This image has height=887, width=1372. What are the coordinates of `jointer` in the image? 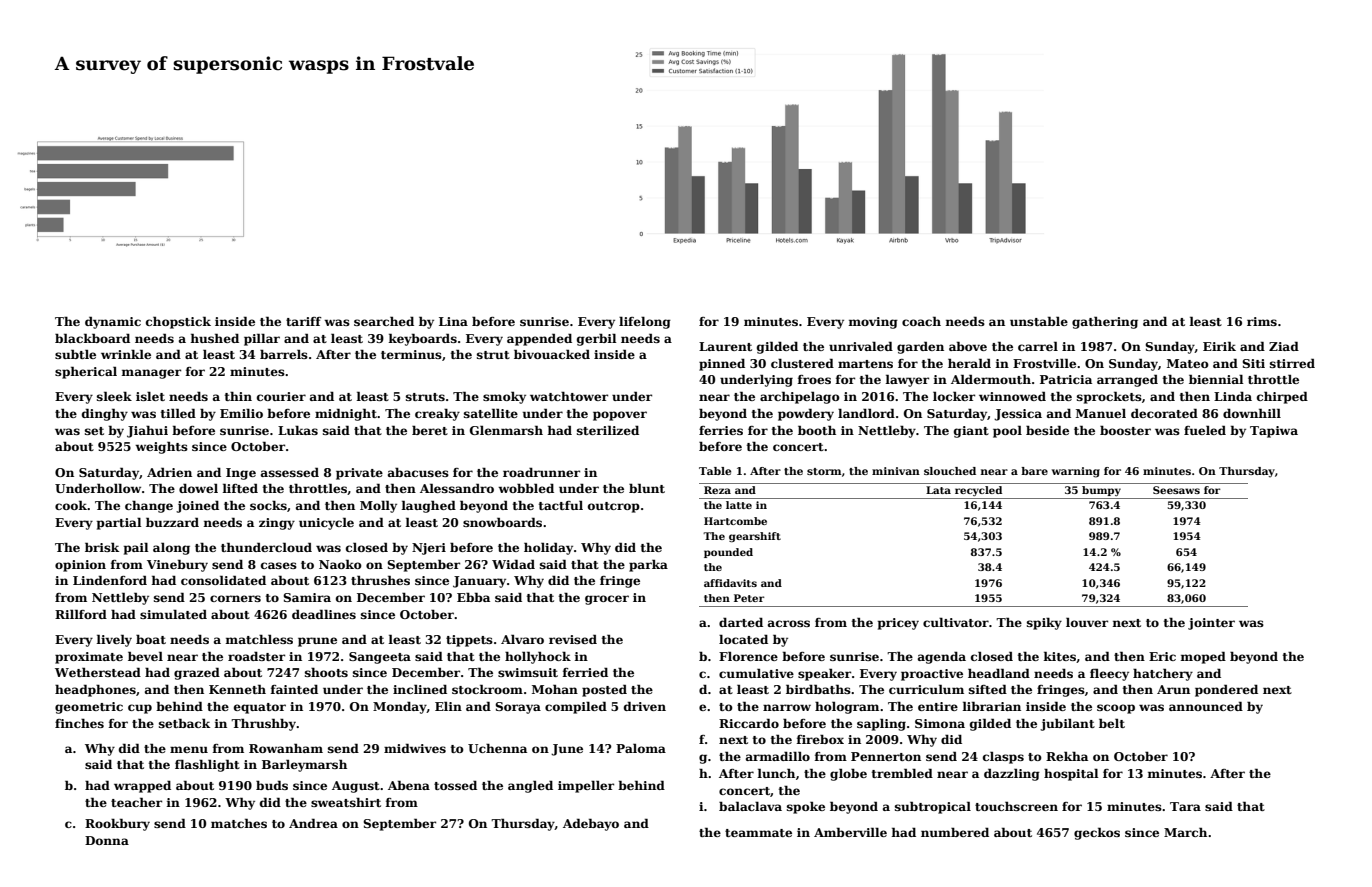 It's located at (1211, 624).
